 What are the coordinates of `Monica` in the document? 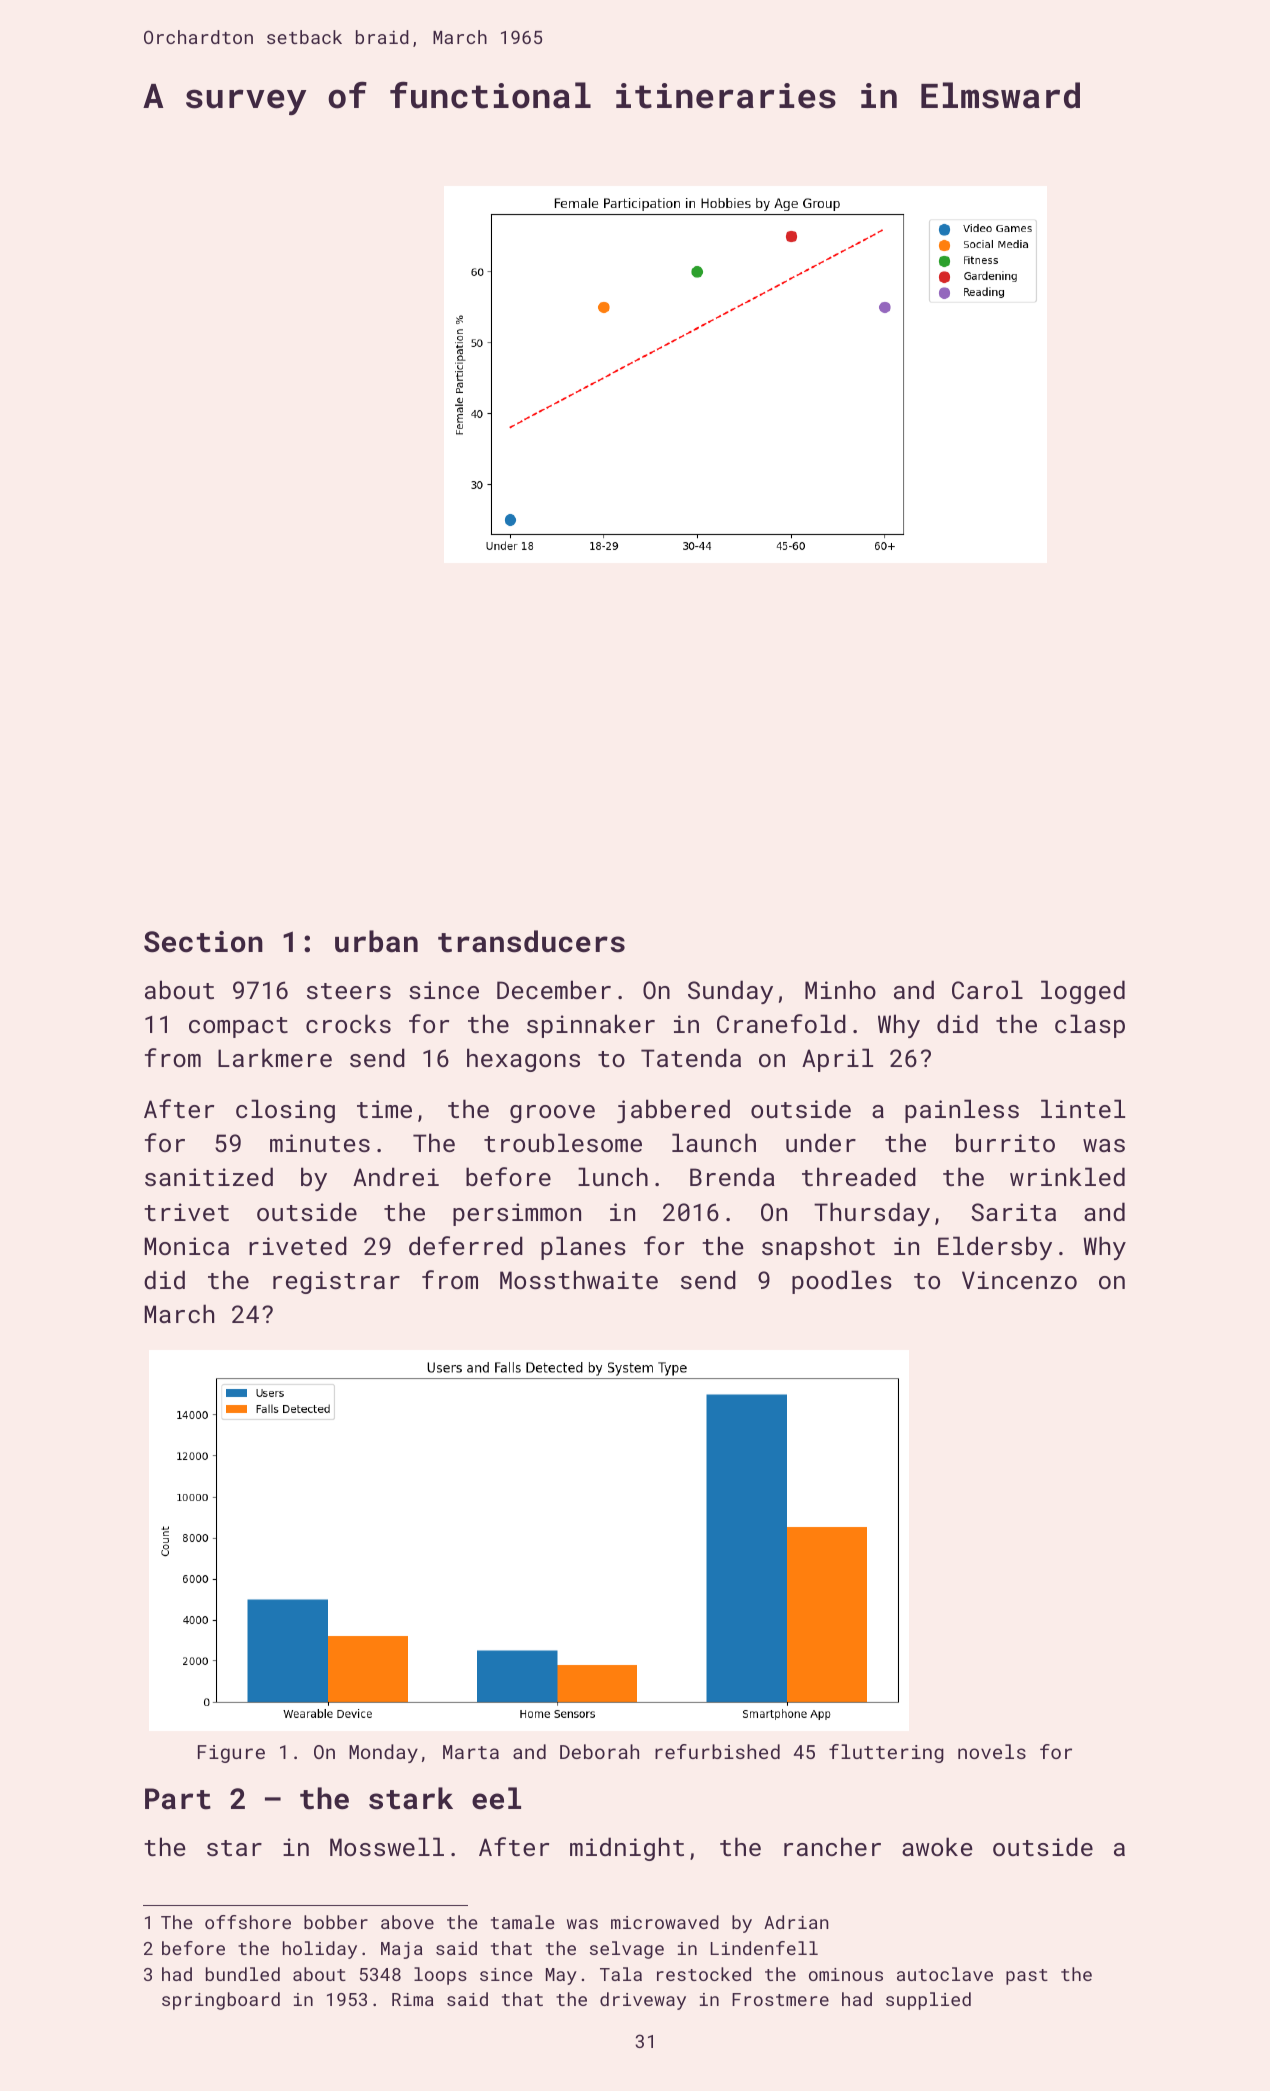 It's located at (187, 1246).
